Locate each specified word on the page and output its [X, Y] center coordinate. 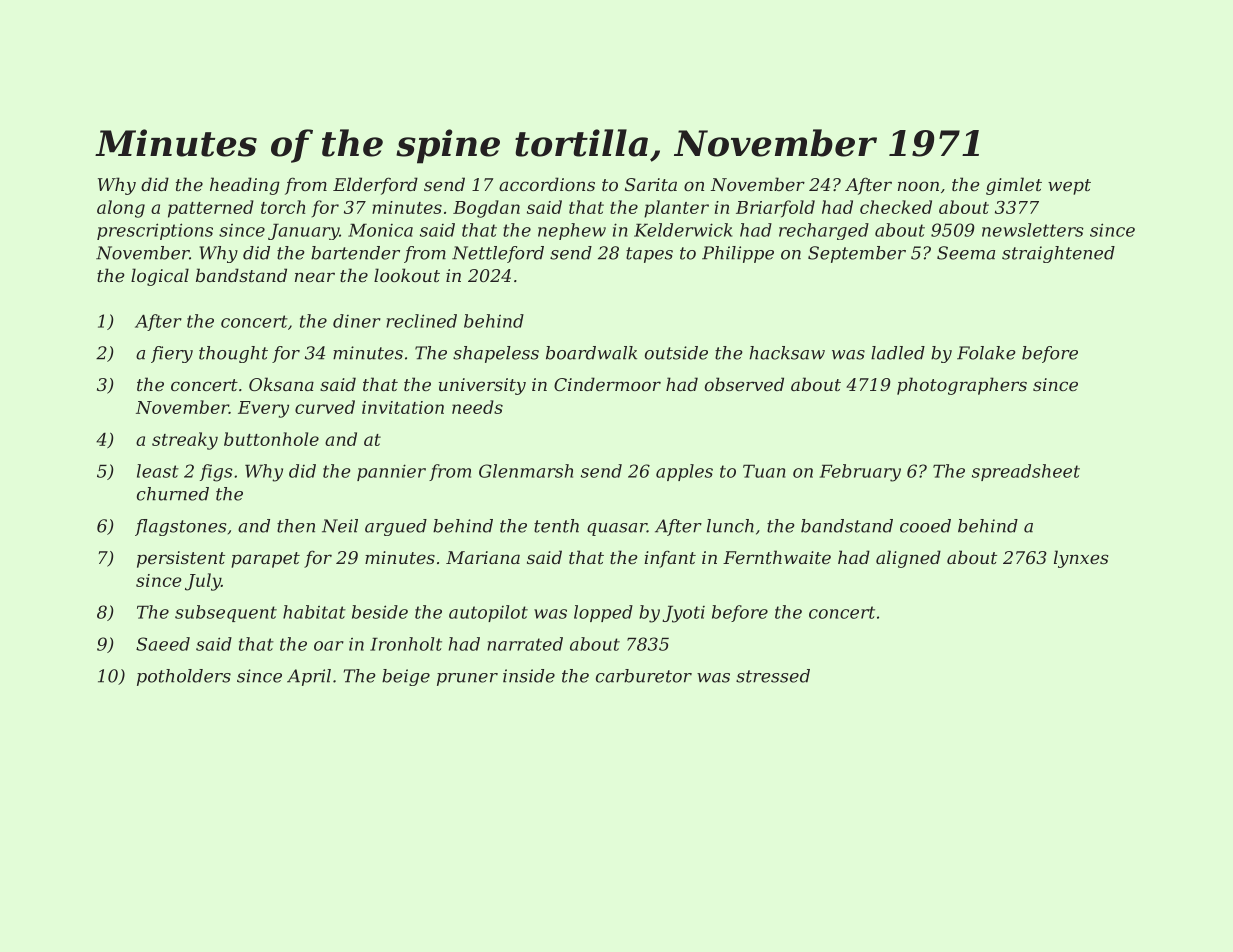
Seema [966, 253]
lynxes [1081, 559]
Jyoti [683, 614]
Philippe [738, 254]
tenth [556, 526]
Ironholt [406, 644]
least [158, 471]
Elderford [375, 186]
